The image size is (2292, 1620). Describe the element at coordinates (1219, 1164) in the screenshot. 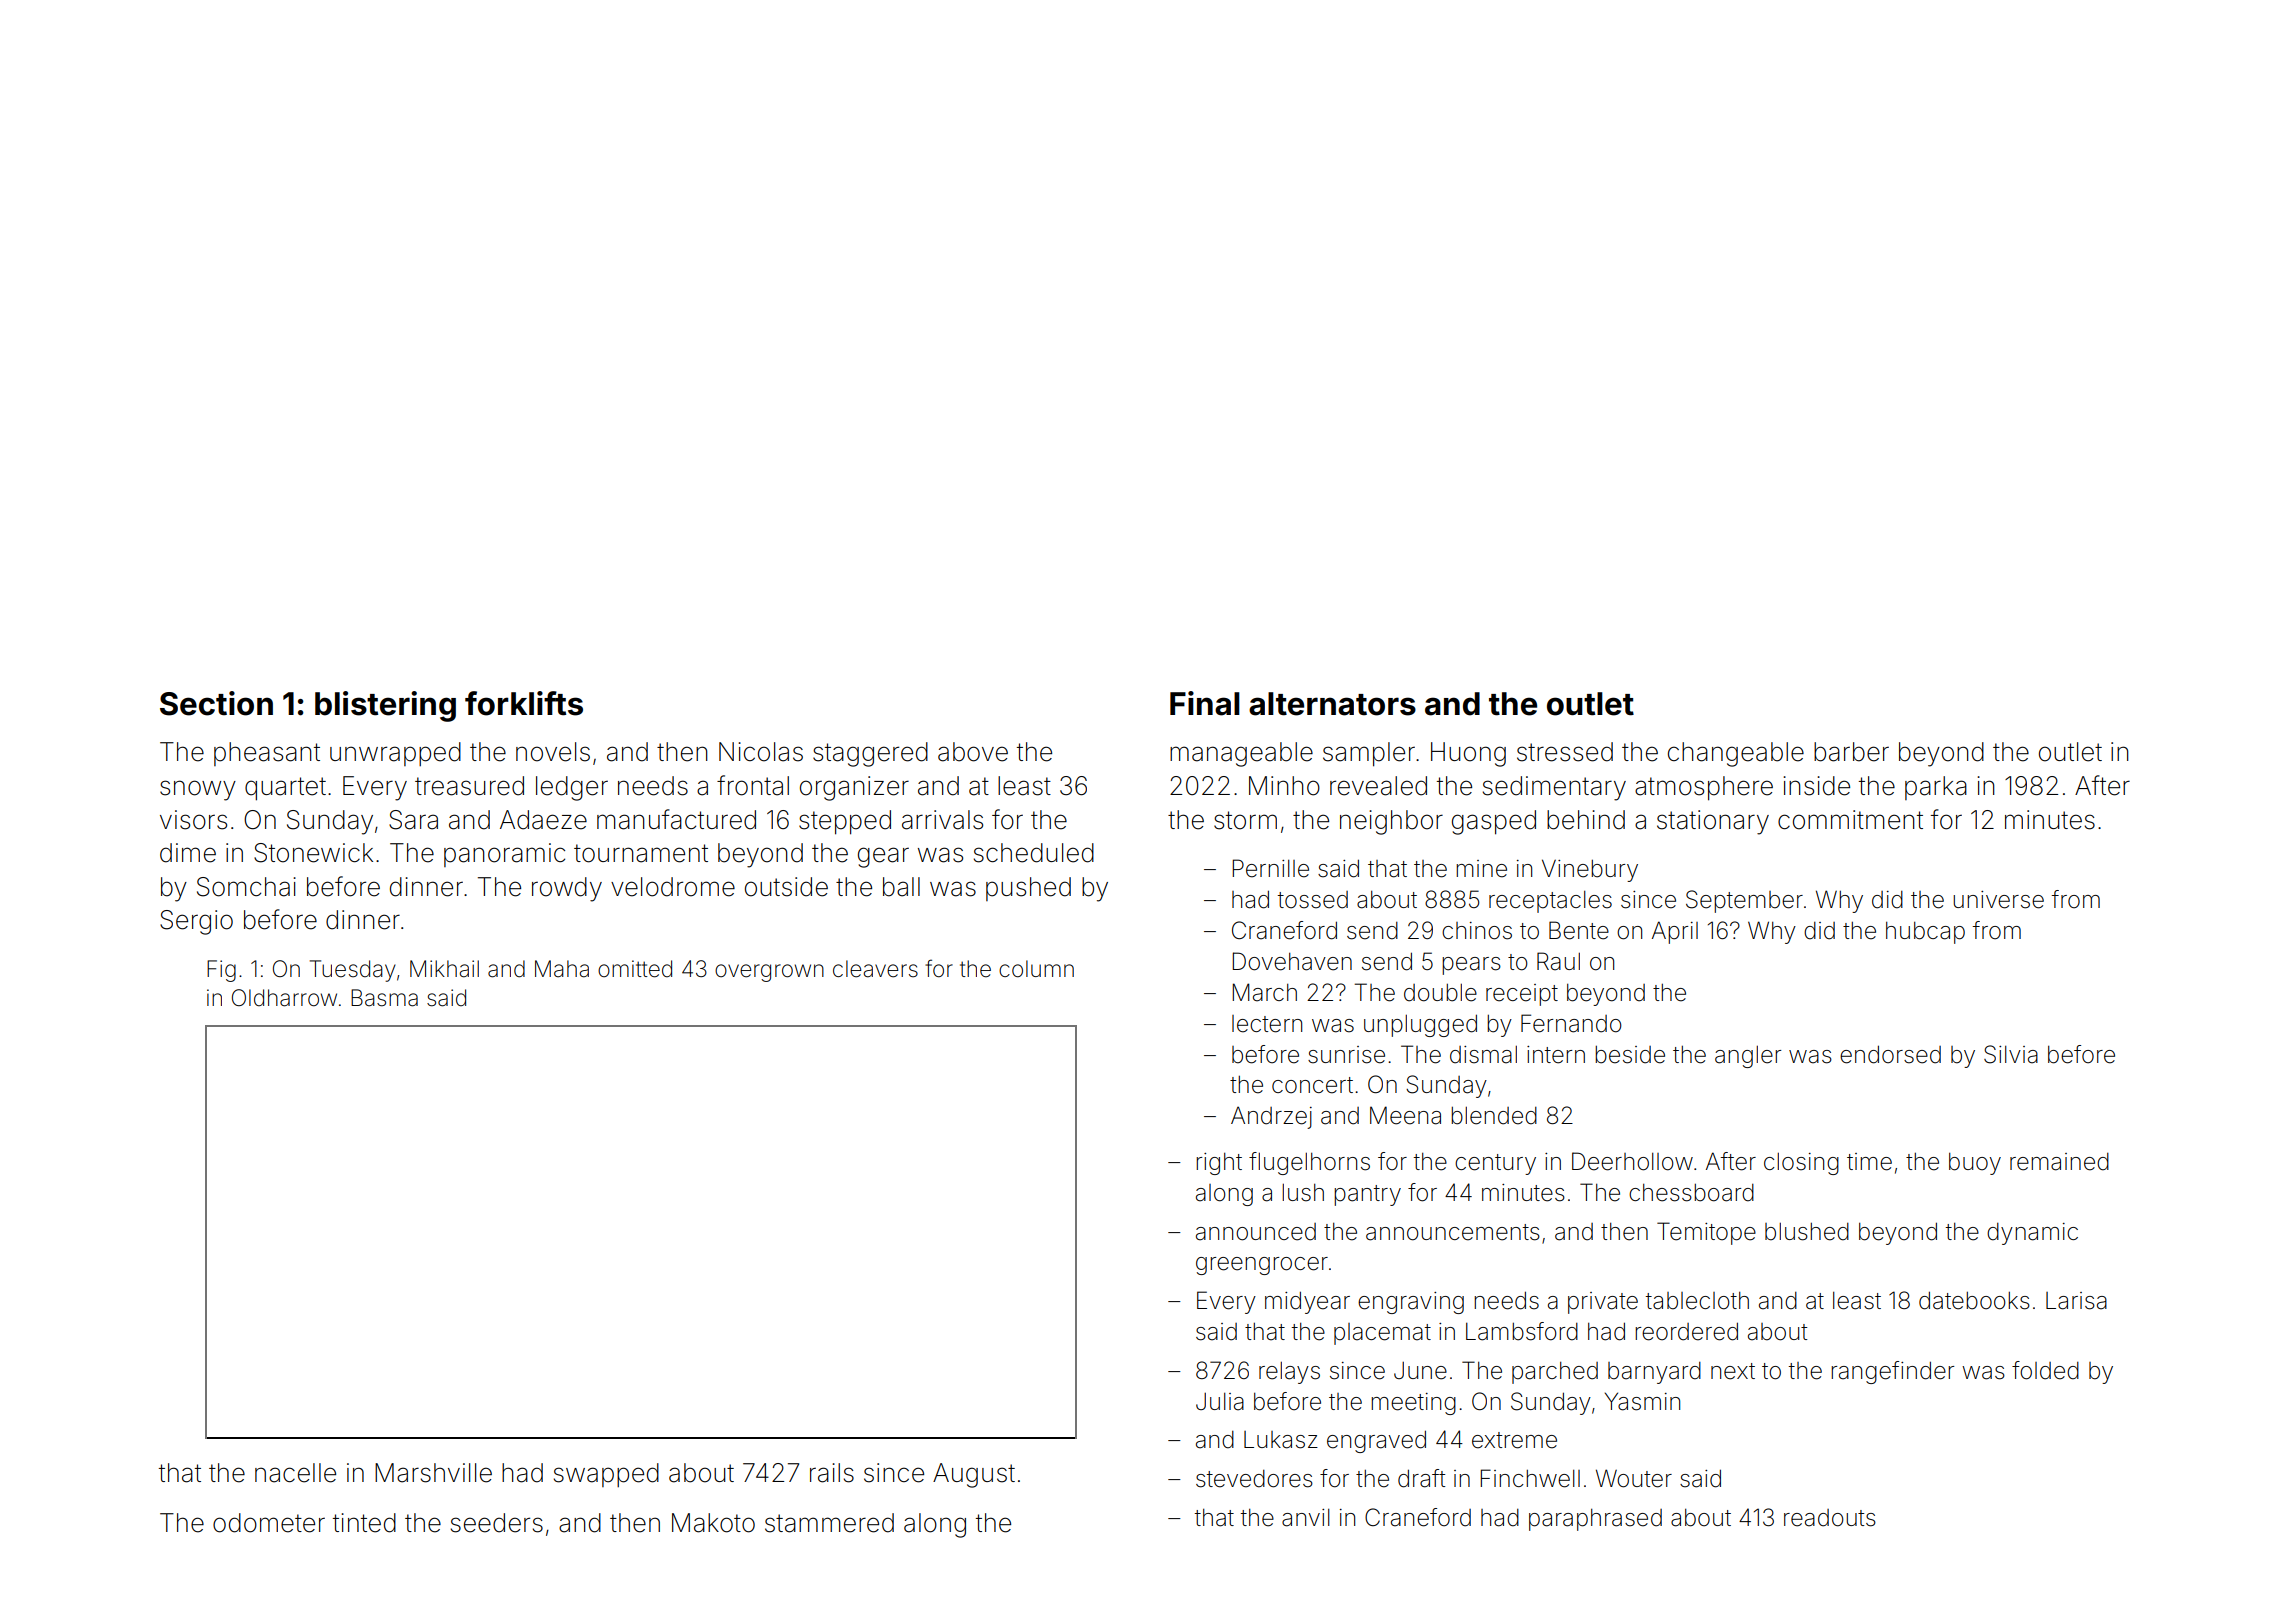

I see `right` at that location.
